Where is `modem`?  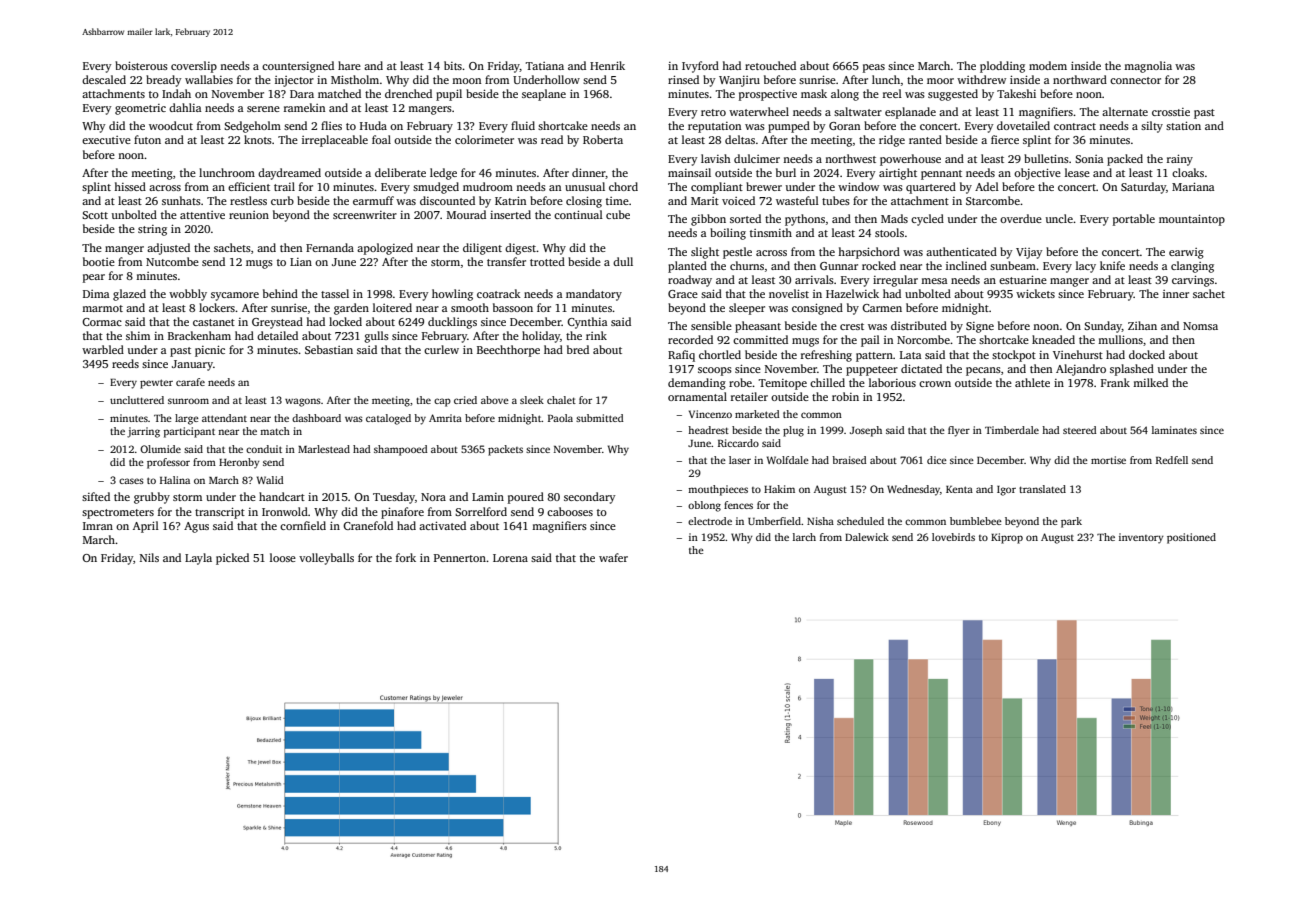 modem is located at coordinates (1048, 65).
